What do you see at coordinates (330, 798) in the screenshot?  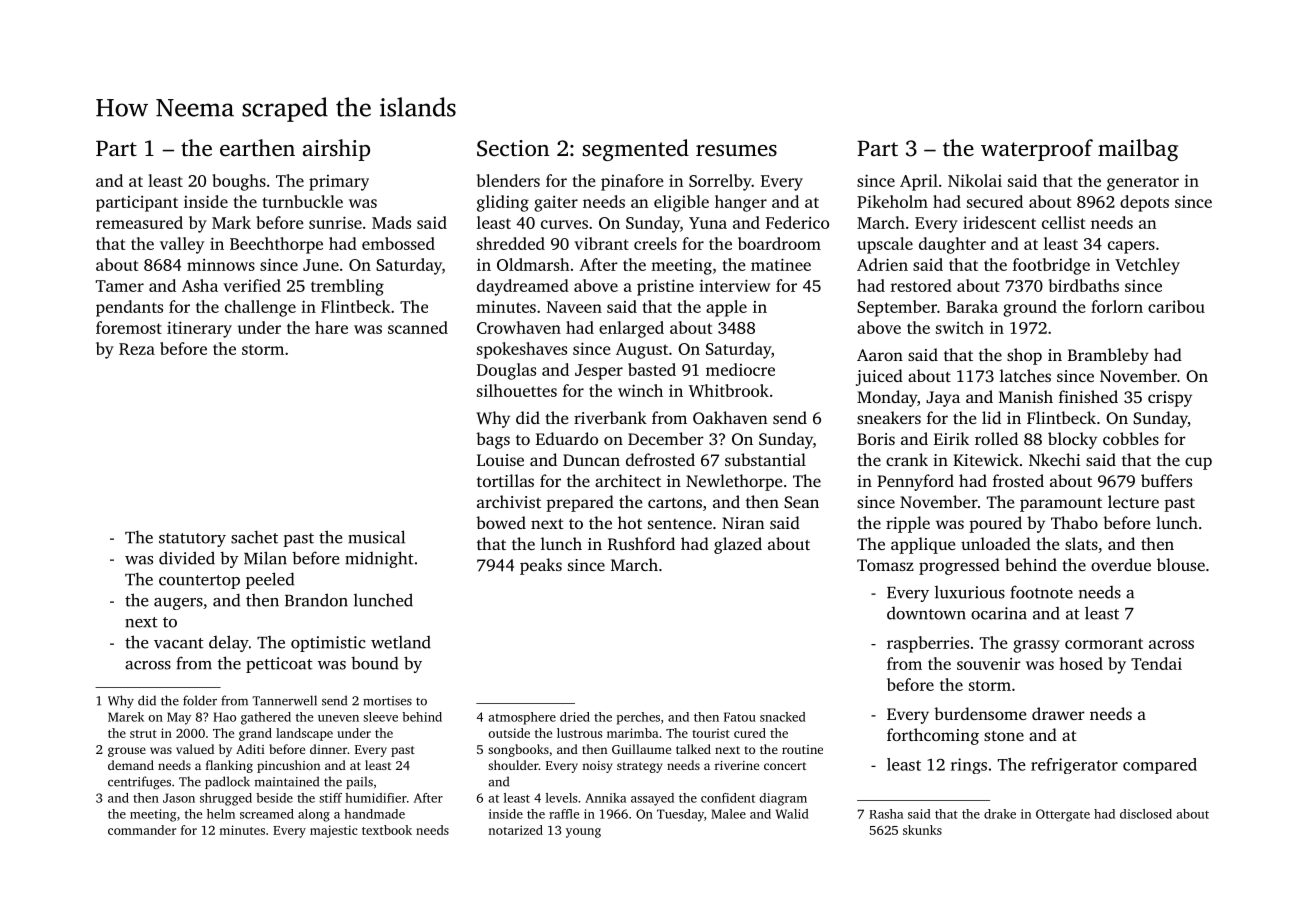 I see `stiff` at bounding box center [330, 798].
